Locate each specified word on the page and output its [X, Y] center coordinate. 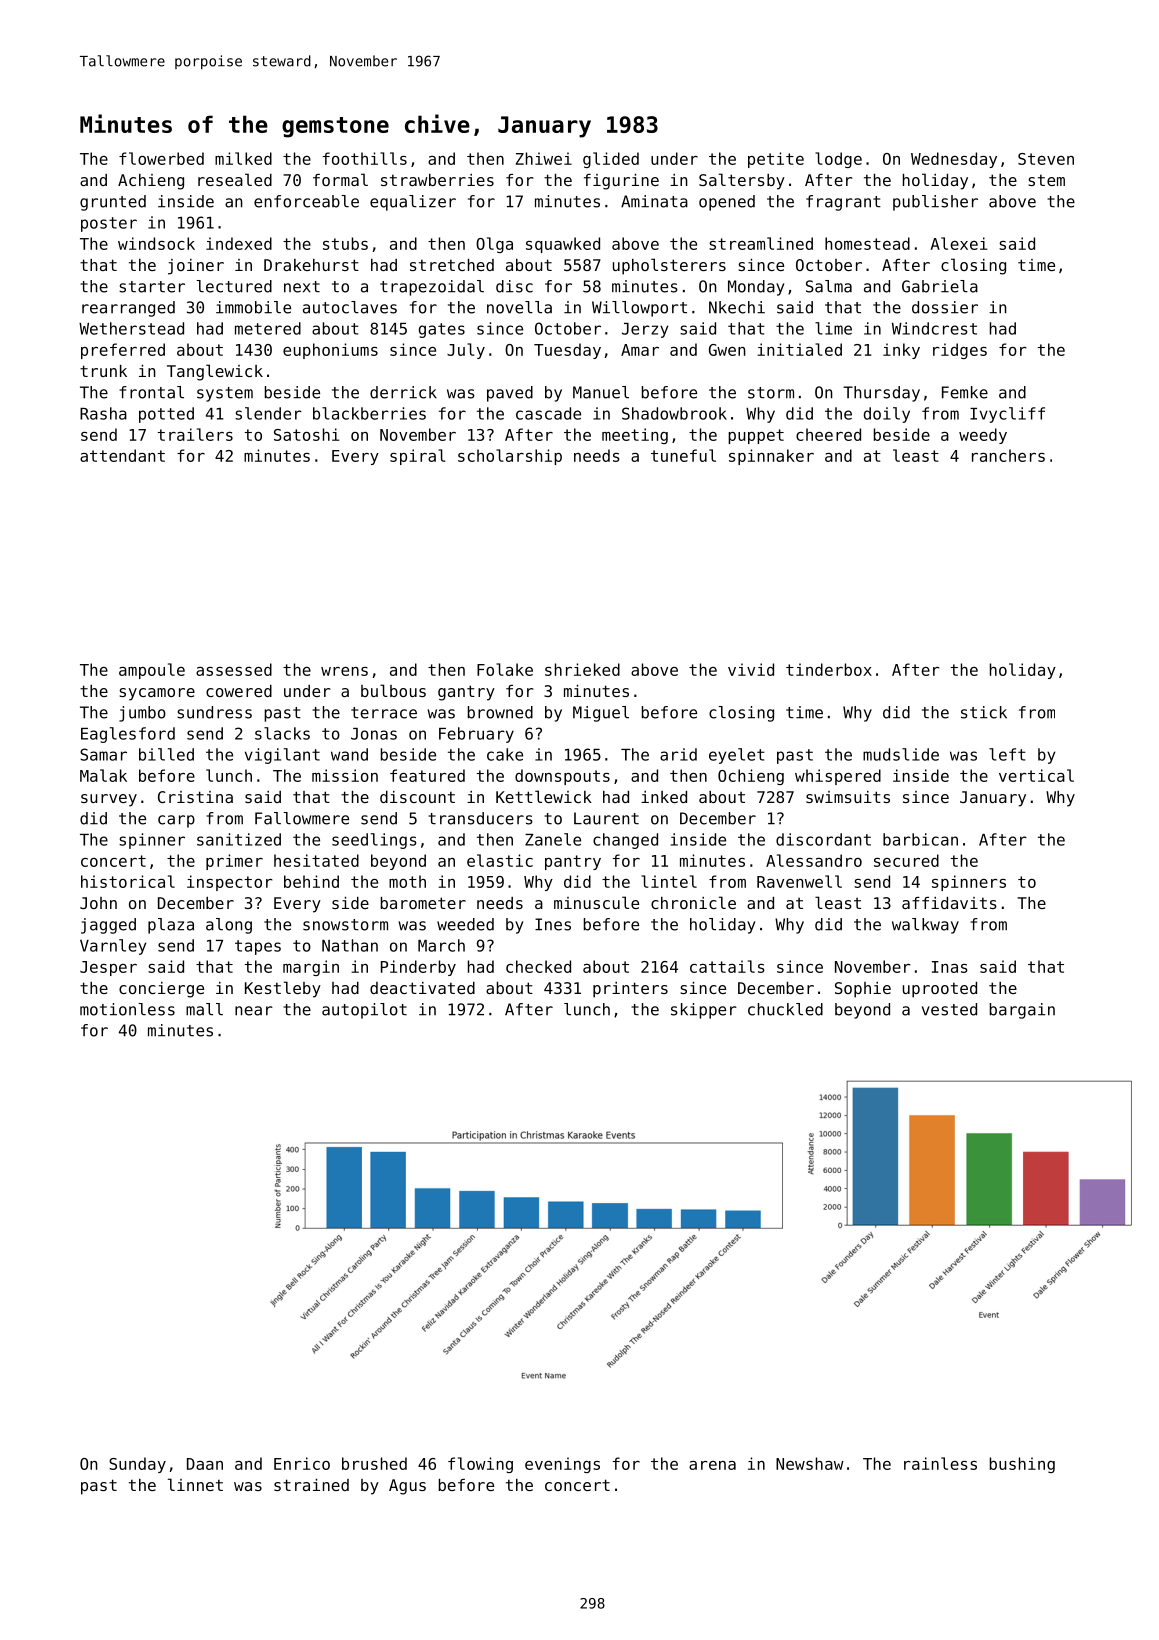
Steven [1046, 159]
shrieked [582, 669]
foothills [365, 158]
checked [538, 966]
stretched [452, 265]
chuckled [785, 1009]
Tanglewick [215, 372]
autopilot [364, 1011]
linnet [195, 1484]
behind [311, 881]
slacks [282, 733]
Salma [829, 286]
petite [776, 160]
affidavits [949, 903]
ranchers [1008, 455]
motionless [127, 1009]
